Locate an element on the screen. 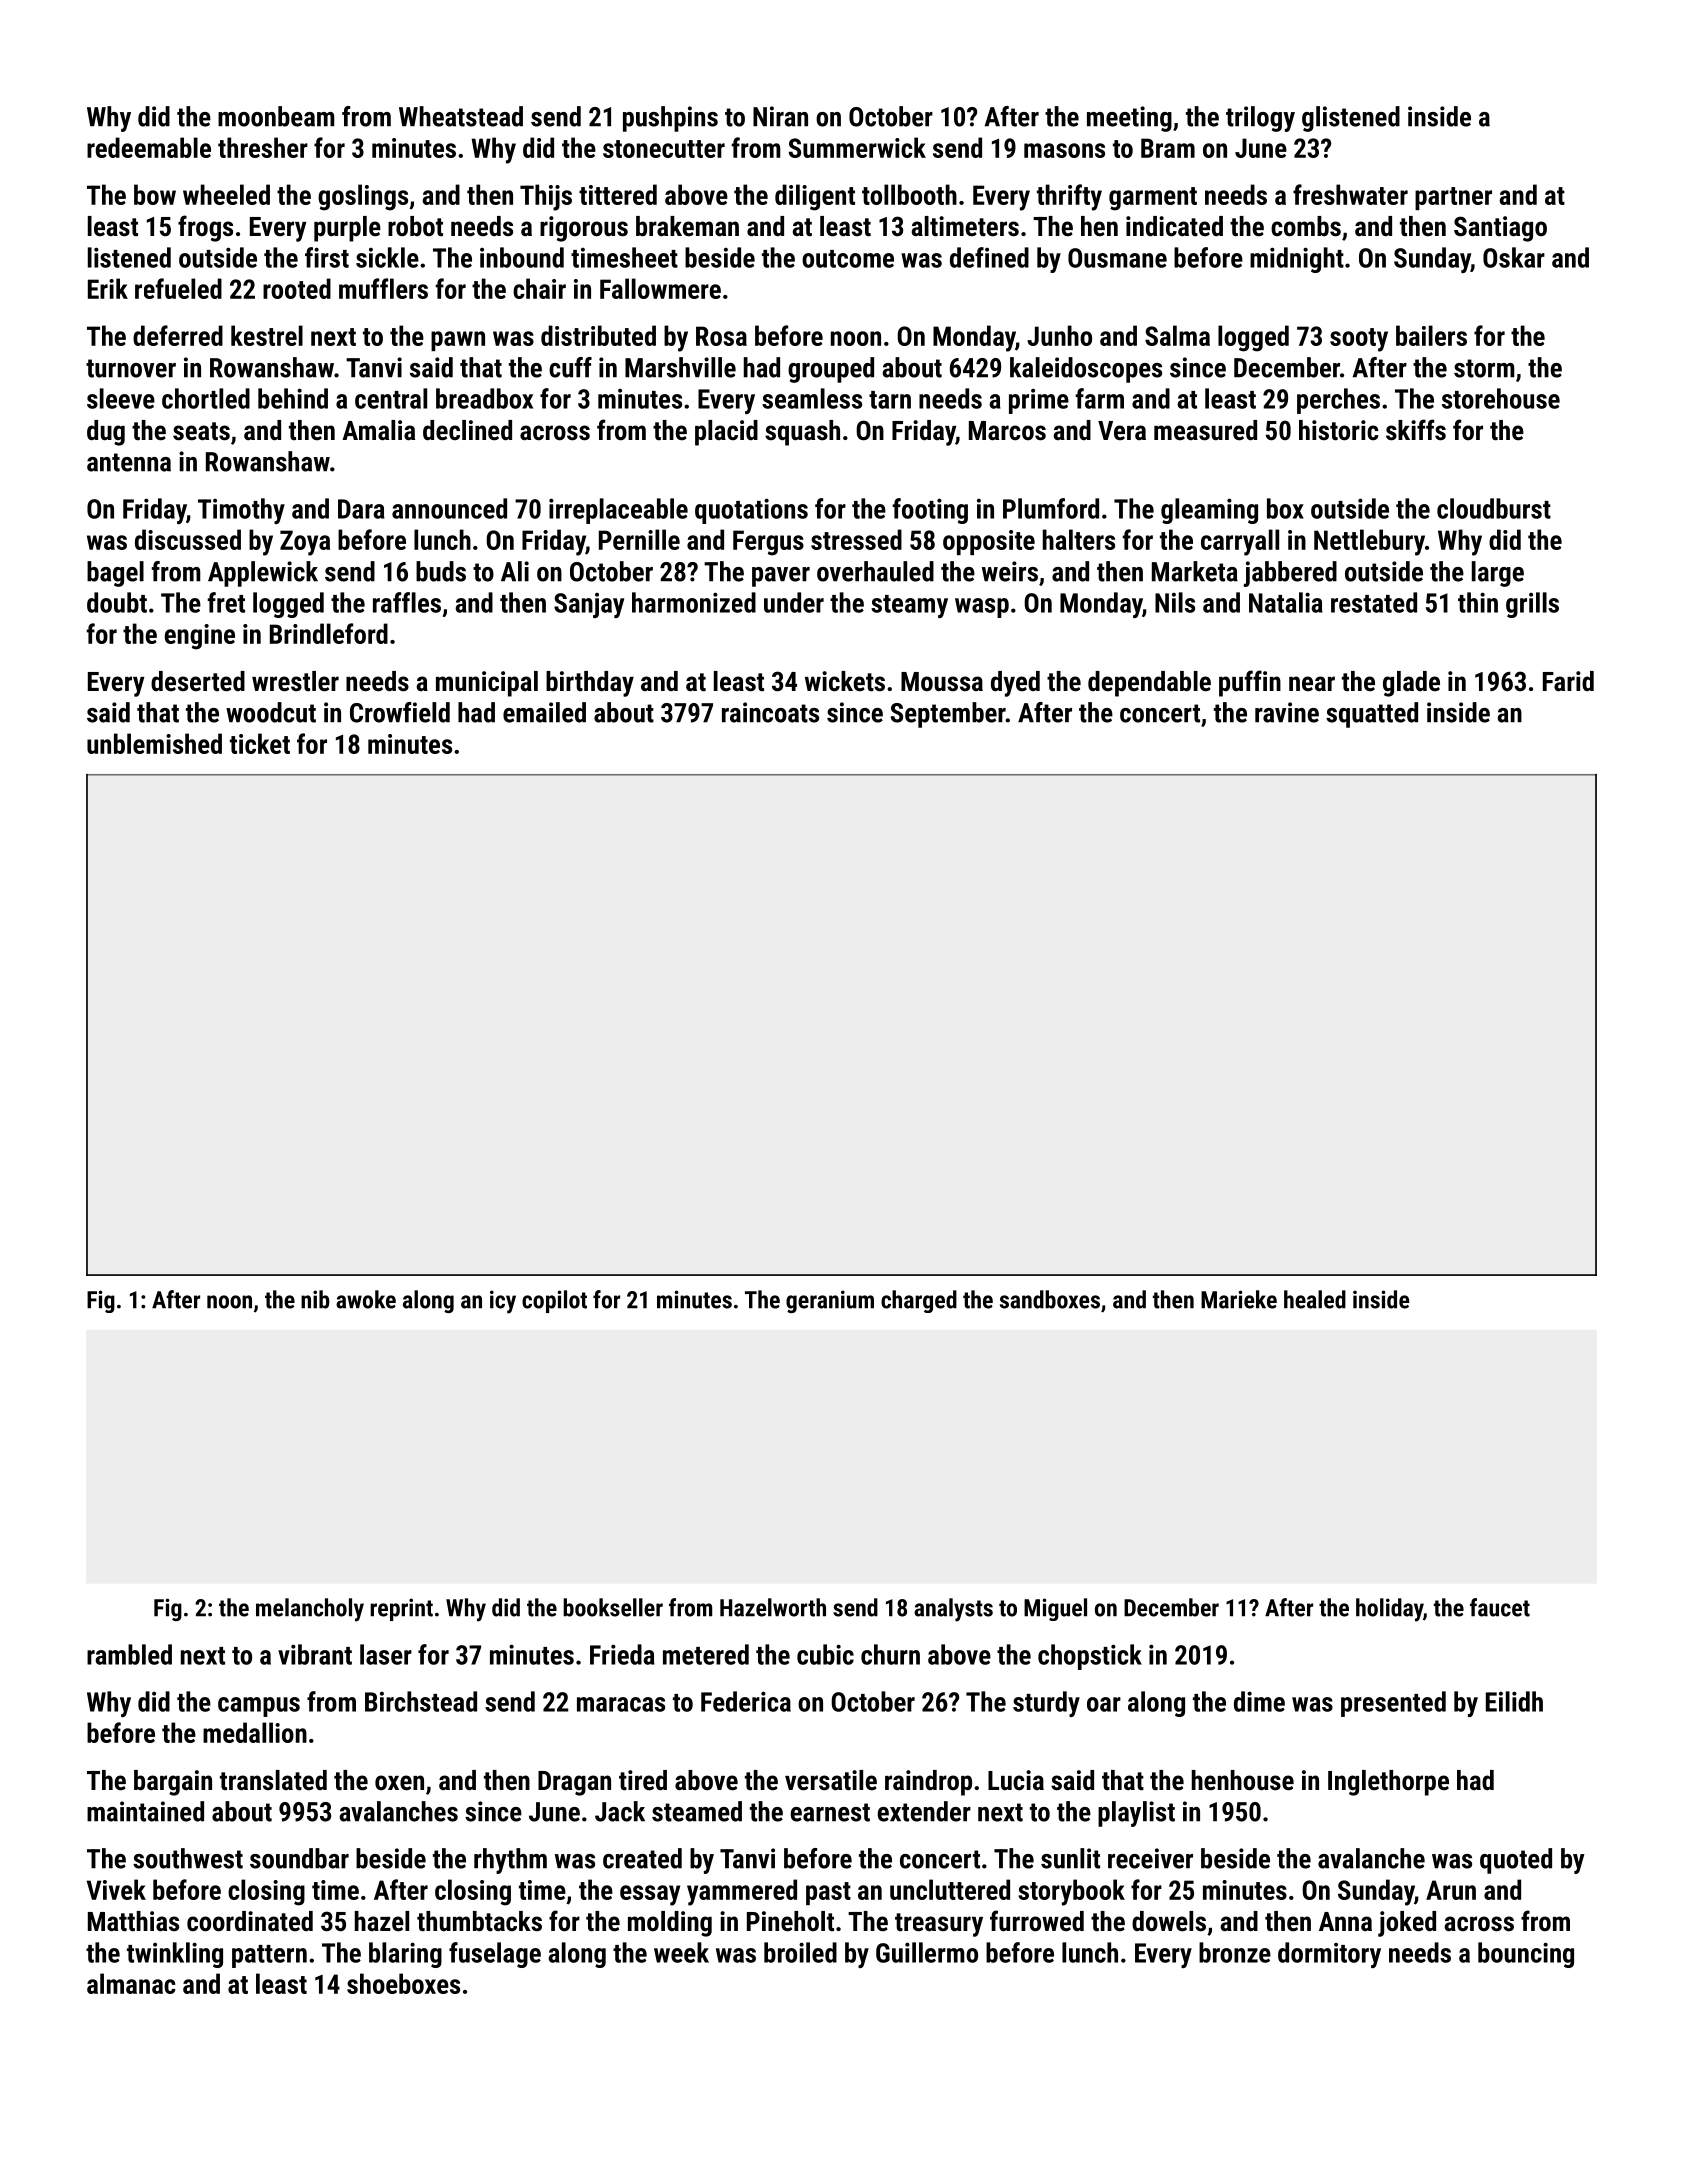 The height and width of the screenshot is (2178, 1683). bargain is located at coordinates (173, 1783).
